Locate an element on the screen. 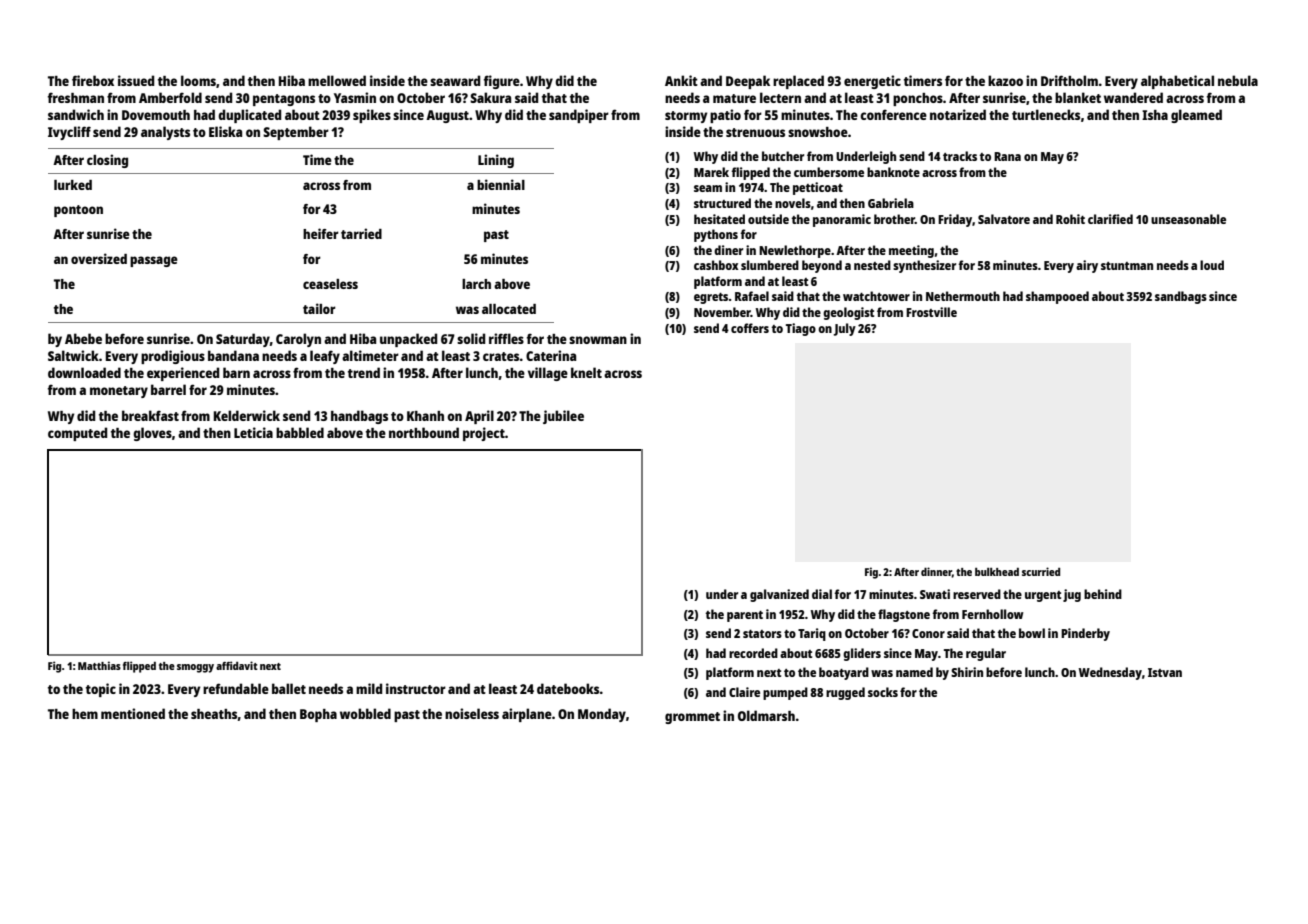 The height and width of the screenshot is (924, 1308). larch is located at coordinates (476, 284).
